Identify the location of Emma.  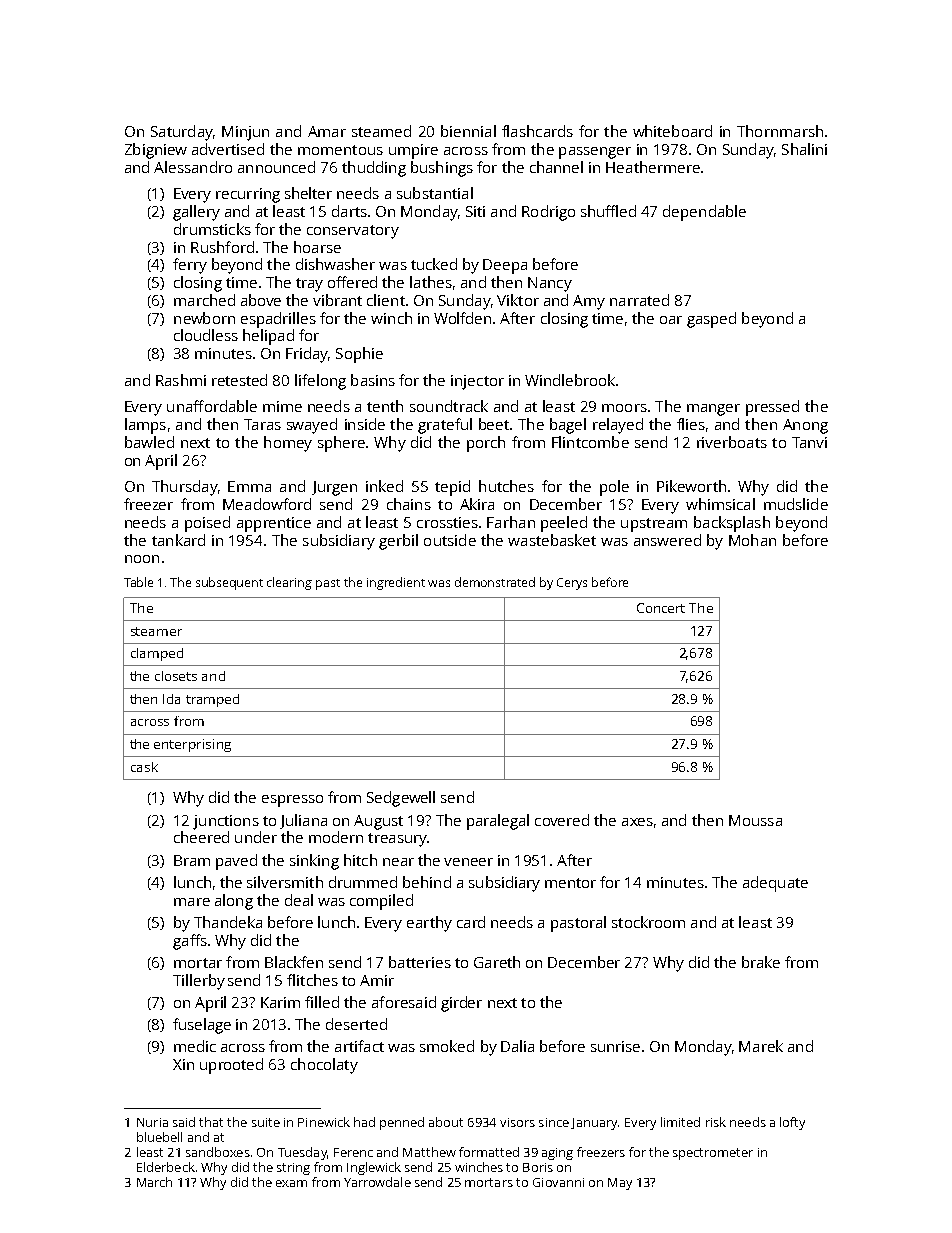
(249, 486).
